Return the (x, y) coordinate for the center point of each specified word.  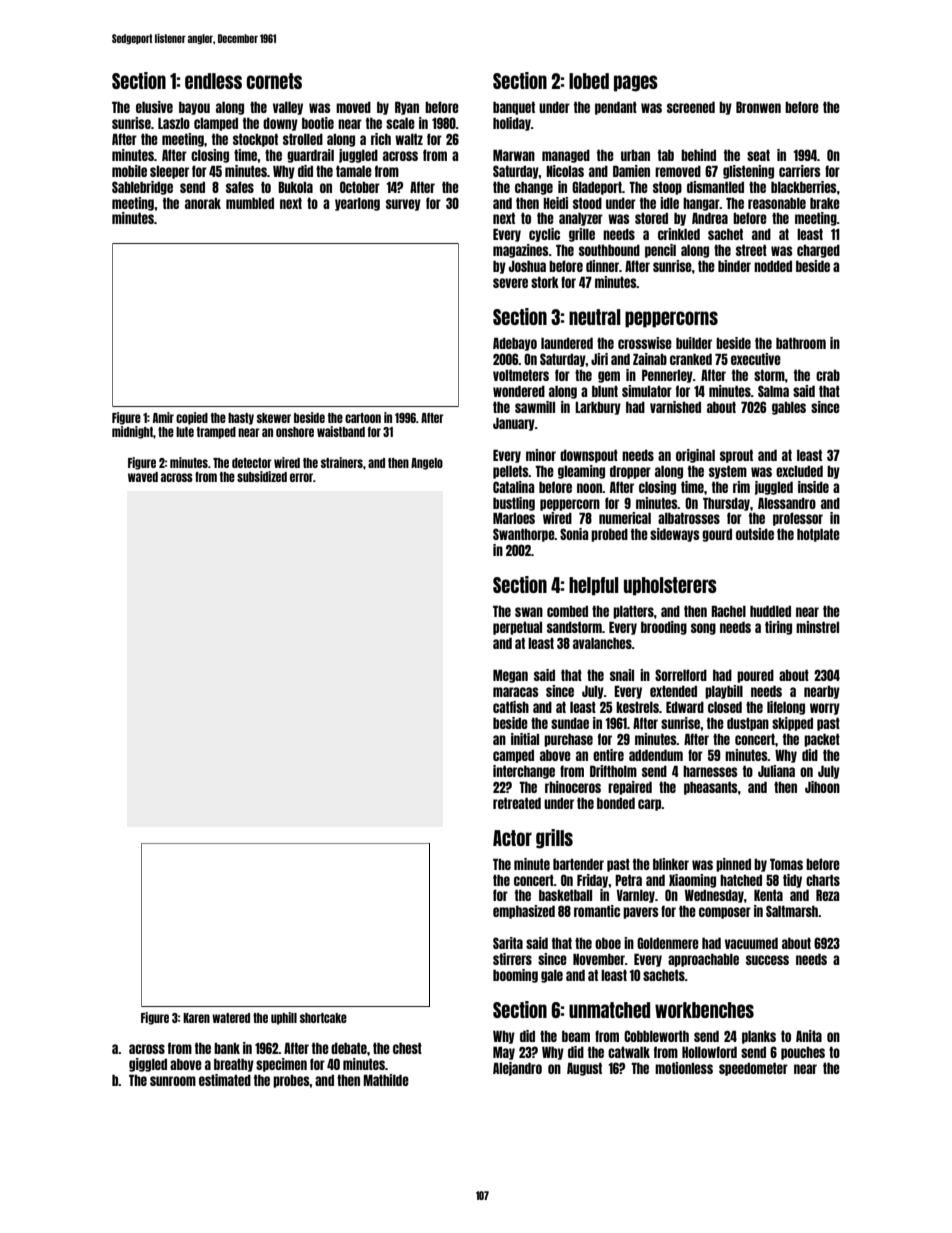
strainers (342, 462)
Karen (196, 1018)
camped (513, 756)
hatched (741, 880)
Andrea (710, 218)
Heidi (555, 203)
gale (552, 976)
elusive (154, 107)
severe (510, 283)
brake (825, 203)
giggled (148, 1065)
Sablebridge (142, 188)
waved (143, 477)
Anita (809, 1036)
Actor (512, 838)
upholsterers (670, 586)
